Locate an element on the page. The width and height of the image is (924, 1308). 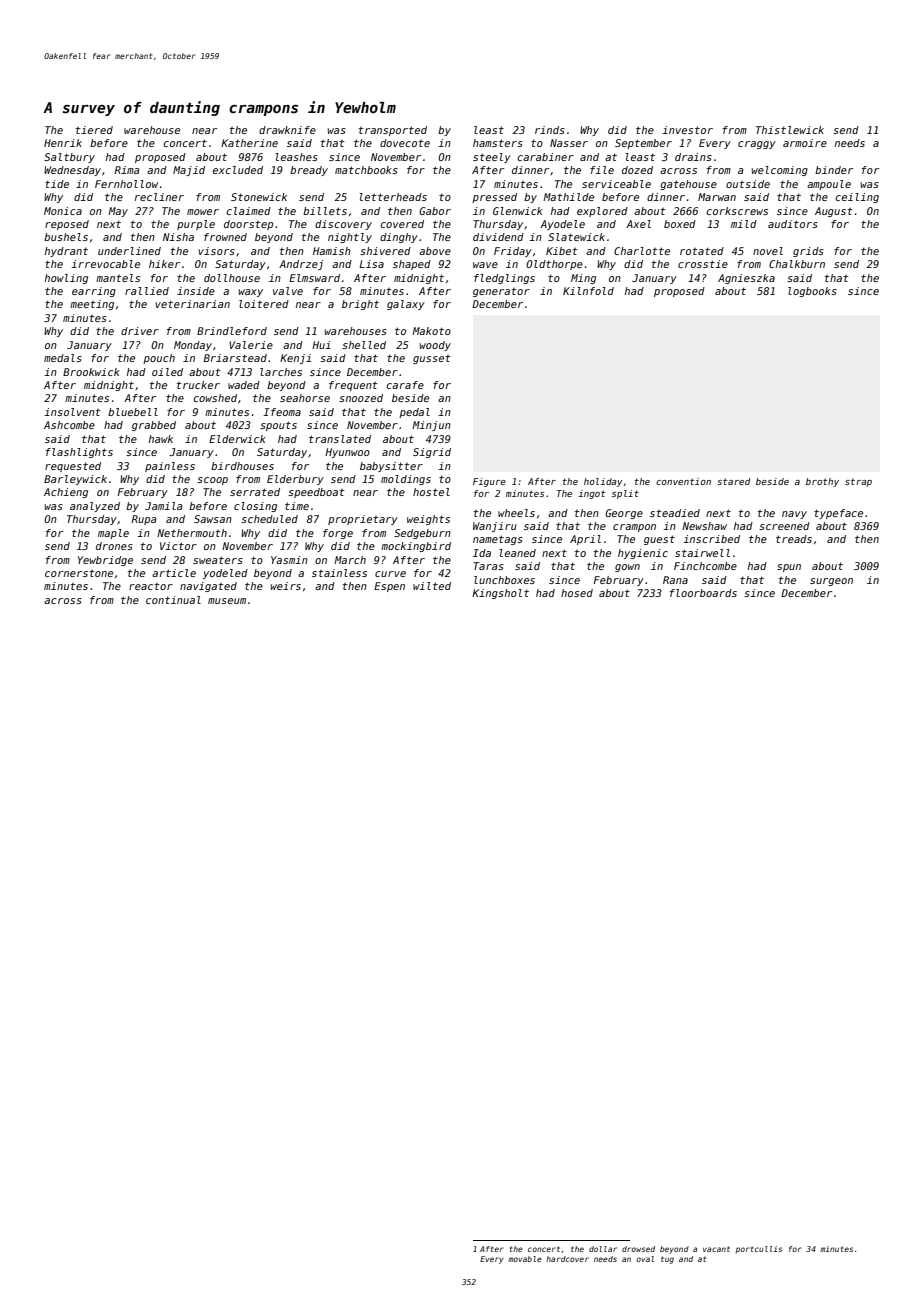
floorboards is located at coordinates (703, 593).
